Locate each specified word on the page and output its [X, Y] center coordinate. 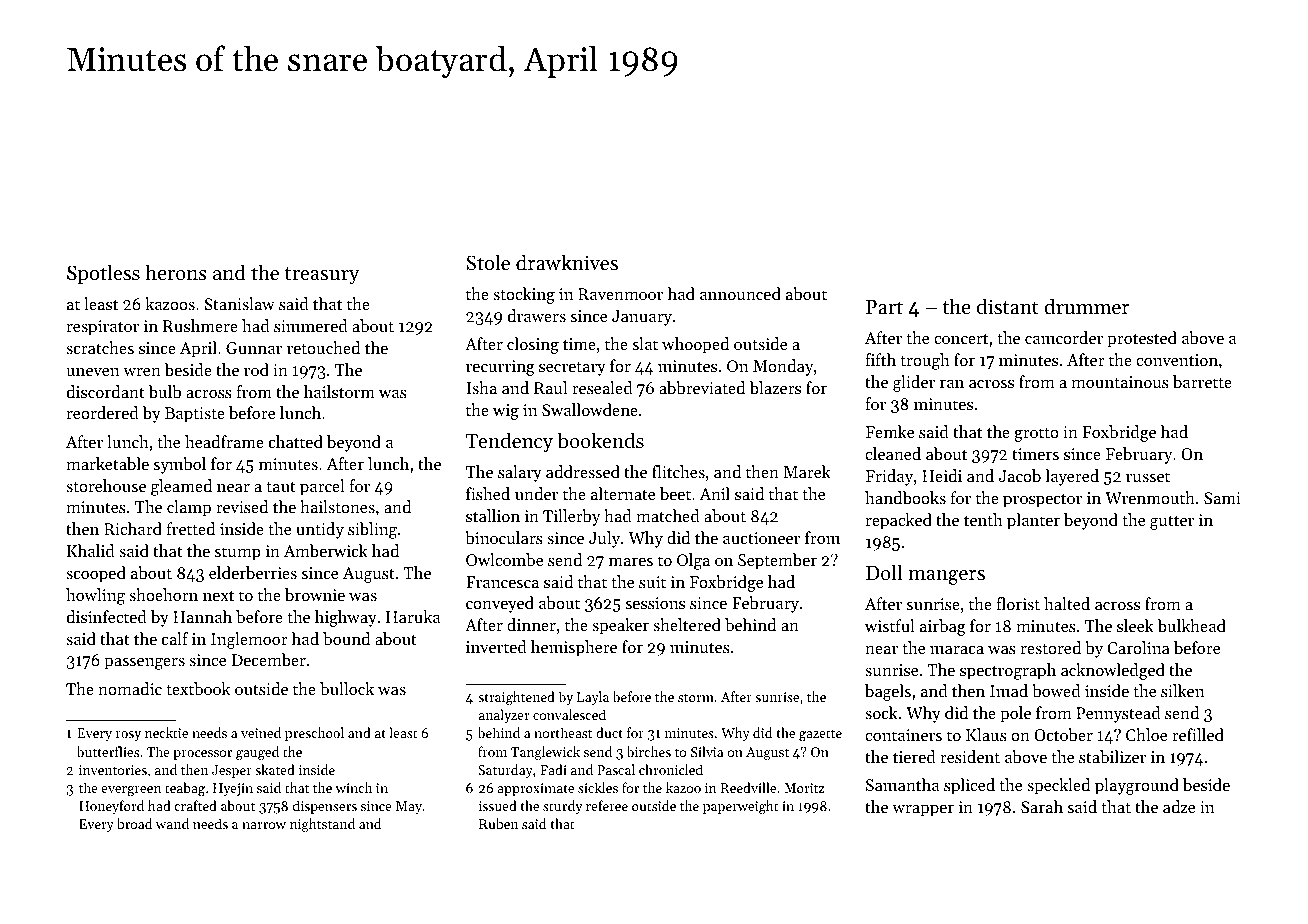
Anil [714, 493]
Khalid [91, 550]
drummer [1087, 306]
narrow [264, 825]
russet [1148, 477]
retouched [323, 347]
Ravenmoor [620, 294]
